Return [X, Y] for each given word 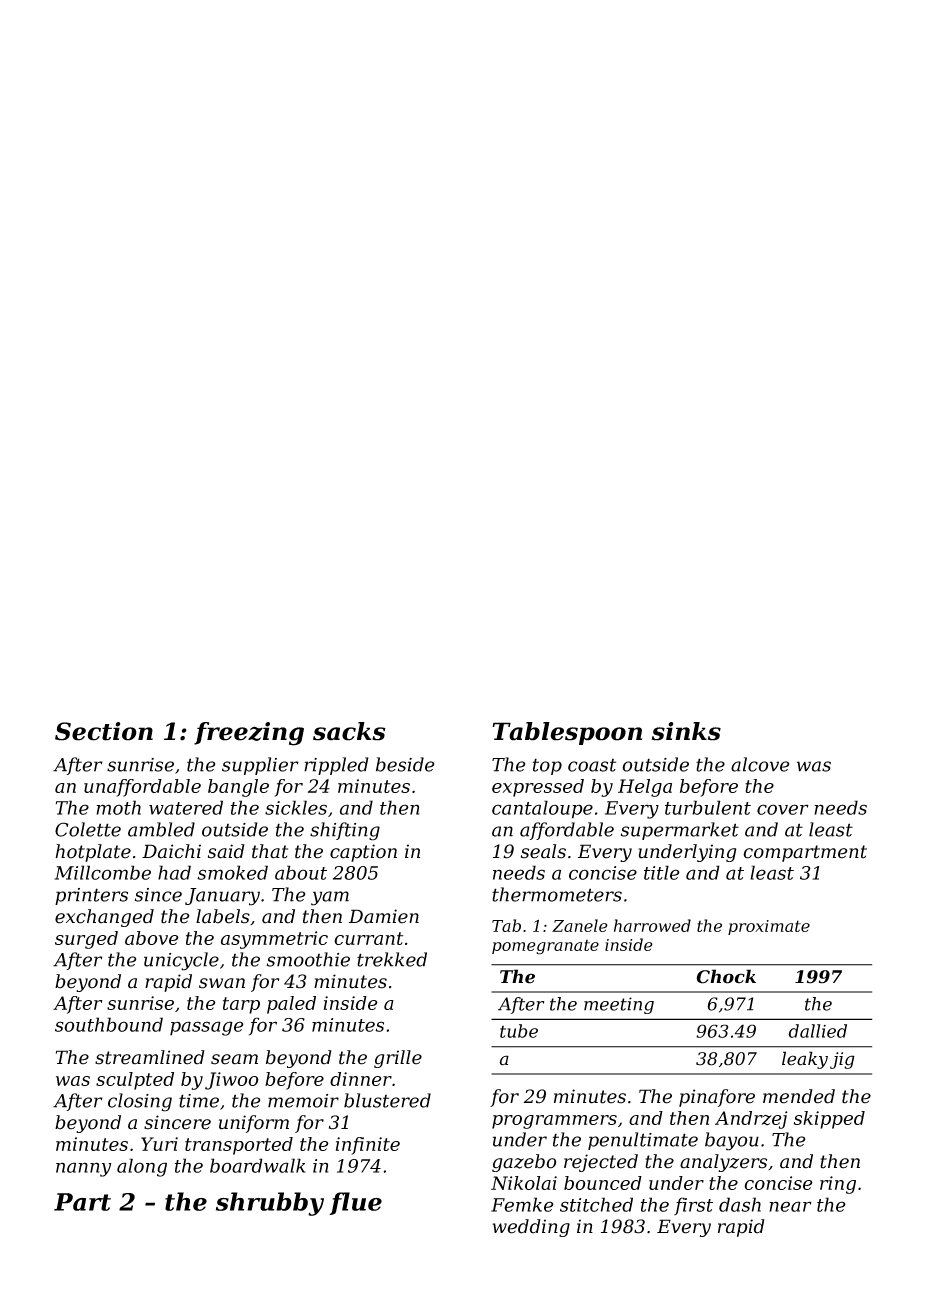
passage [207, 1028]
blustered [387, 1100]
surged [86, 940]
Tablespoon [567, 733]
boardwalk [258, 1165]
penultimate [643, 1141]
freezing [249, 734]
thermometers [557, 894]
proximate [769, 927]
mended [799, 1096]
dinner [361, 1079]
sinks [686, 731]
